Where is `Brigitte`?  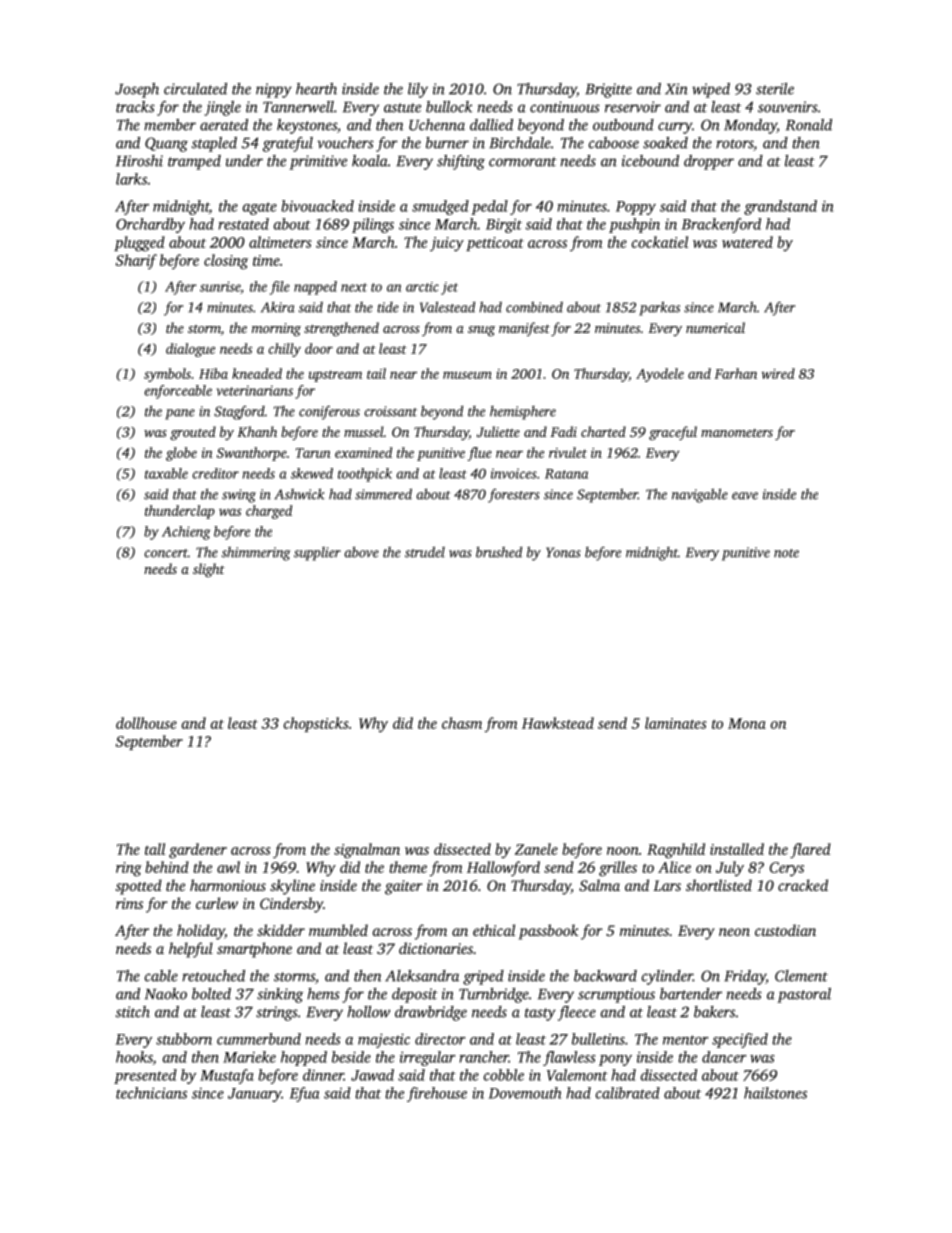 Brigitte is located at coordinates (608, 90).
